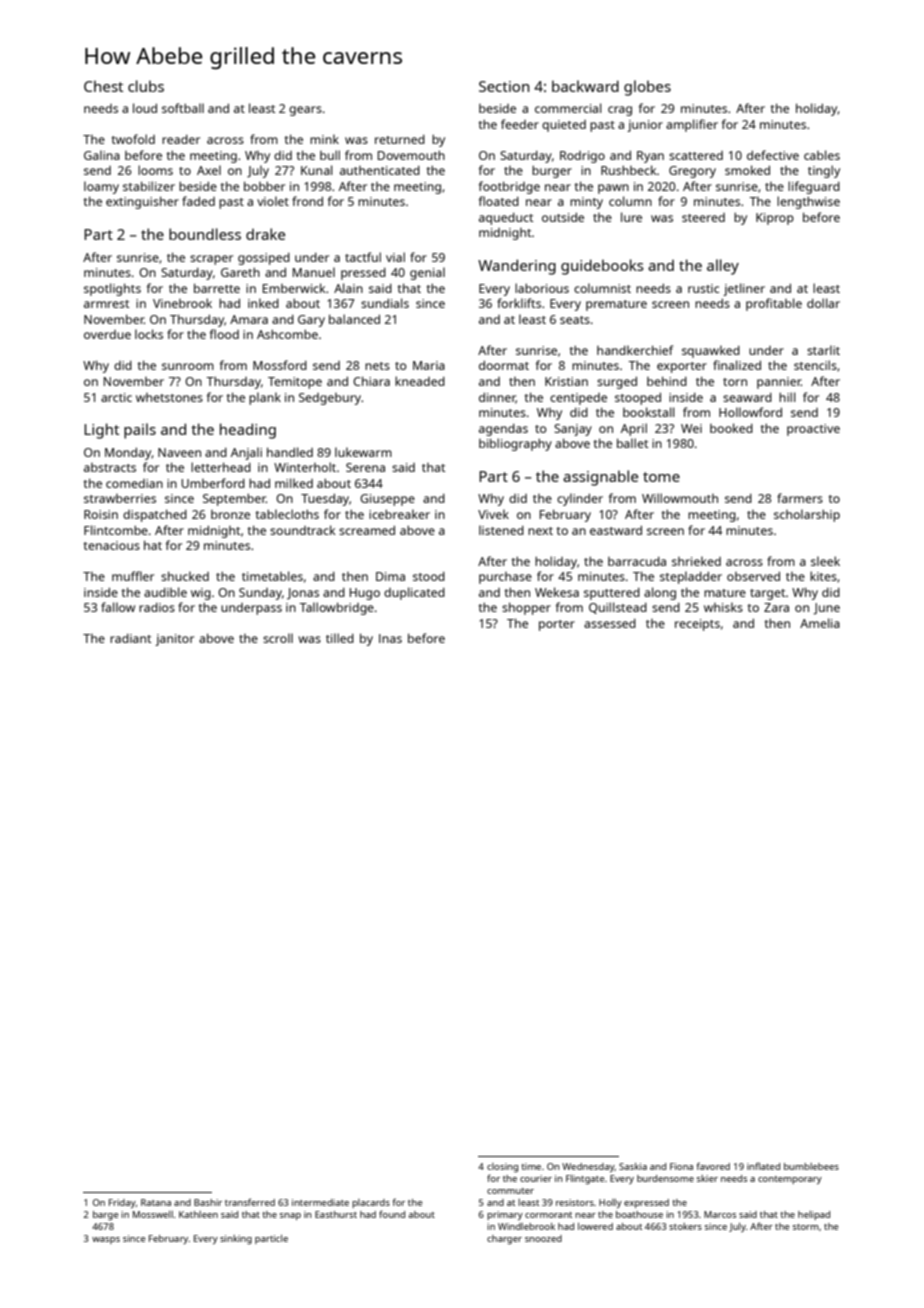 Image resolution: width=924 pixels, height=1308 pixels. What do you see at coordinates (806, 1227) in the image?
I see `storm` at bounding box center [806, 1227].
